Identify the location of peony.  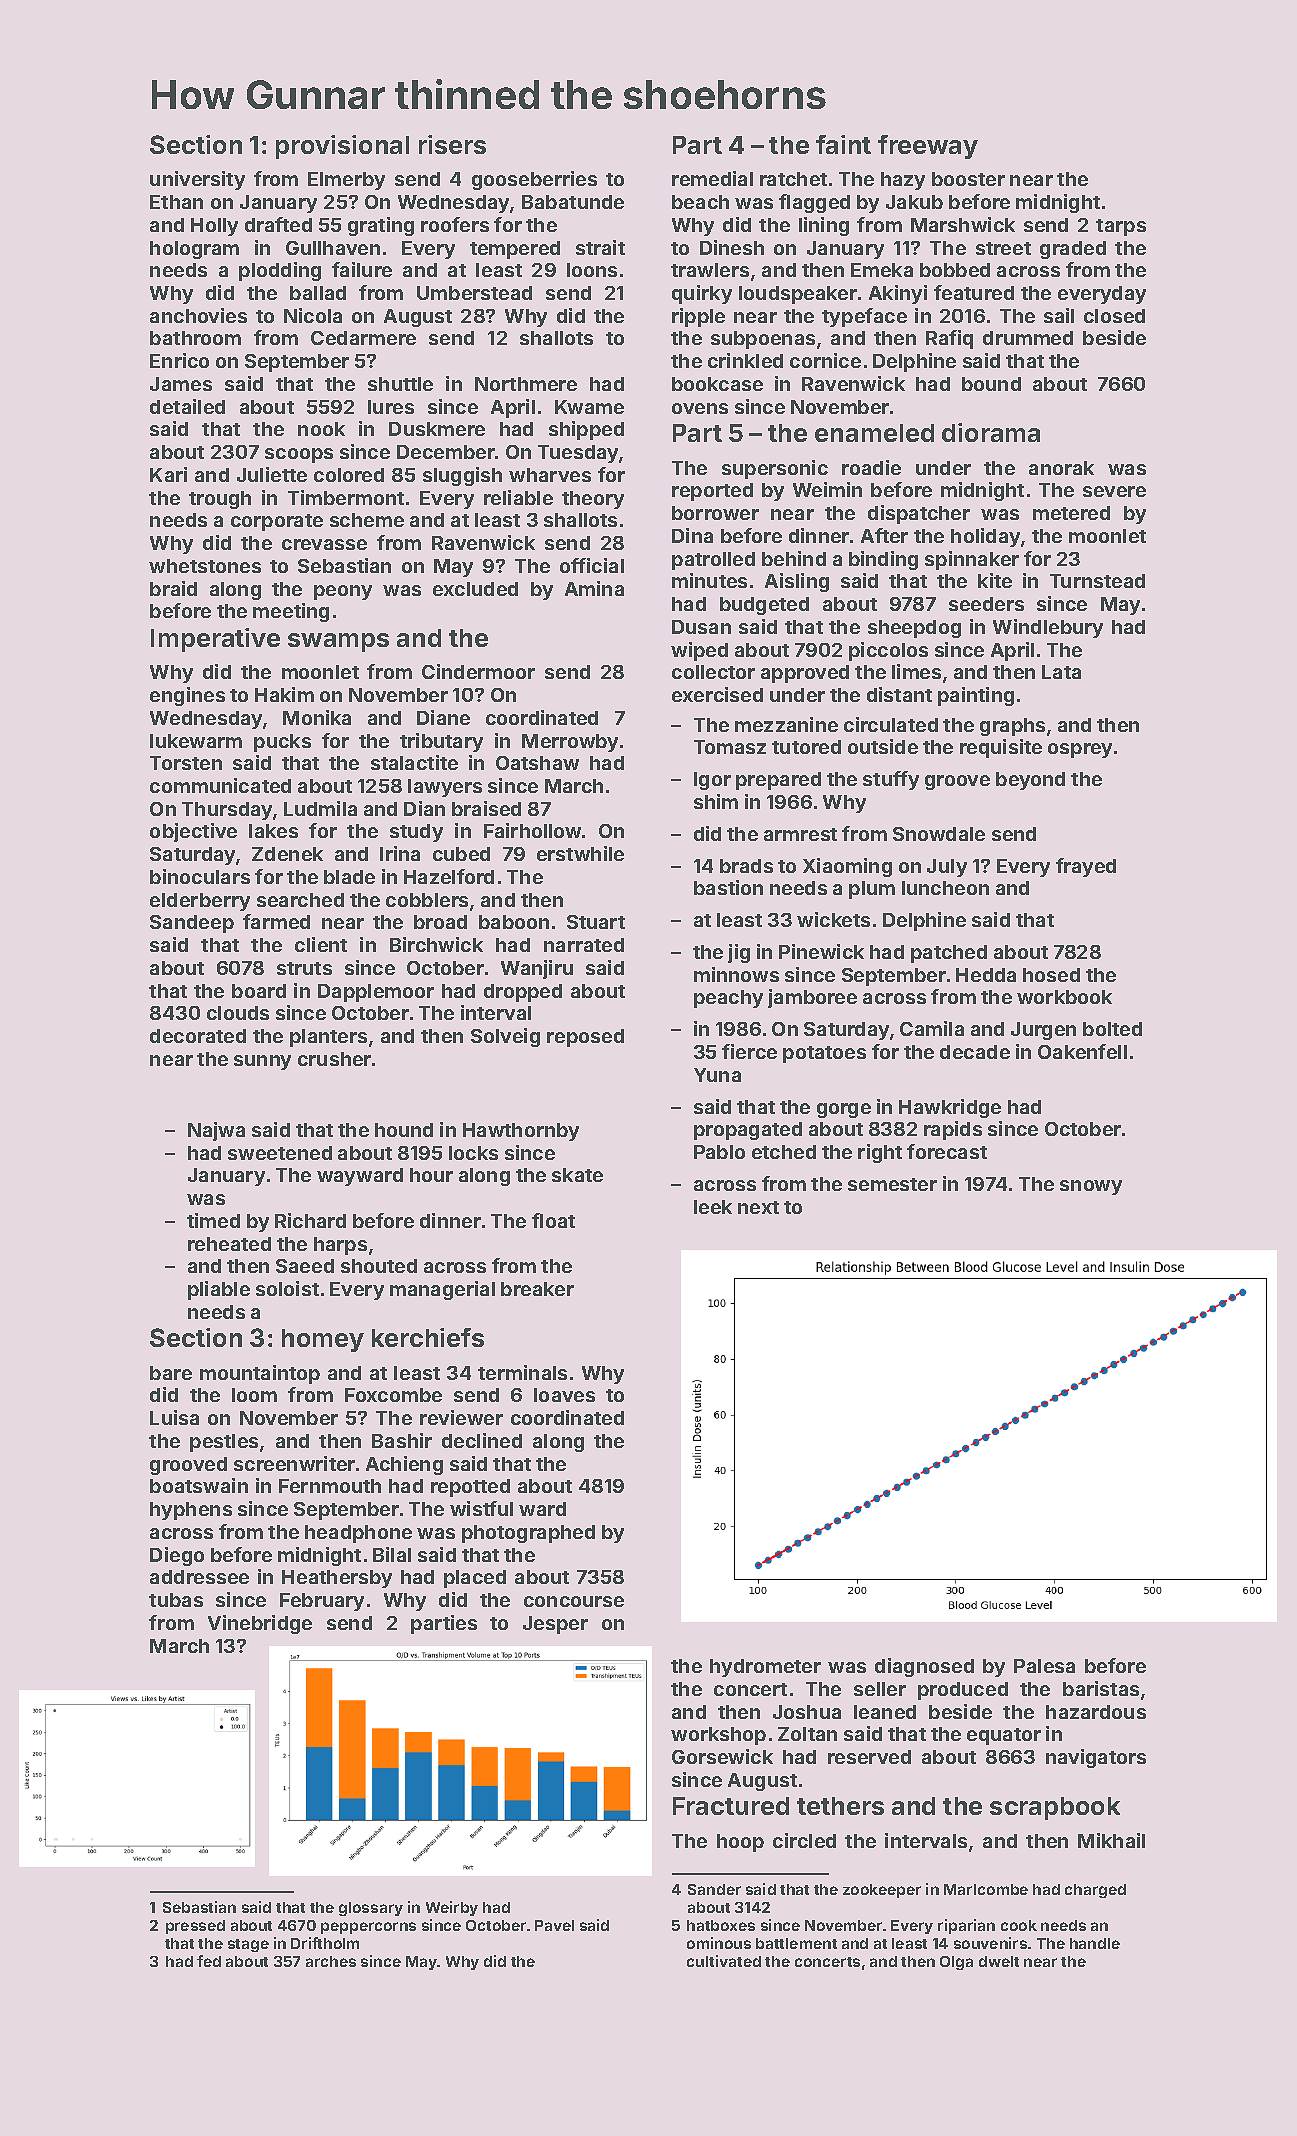
(343, 592).
